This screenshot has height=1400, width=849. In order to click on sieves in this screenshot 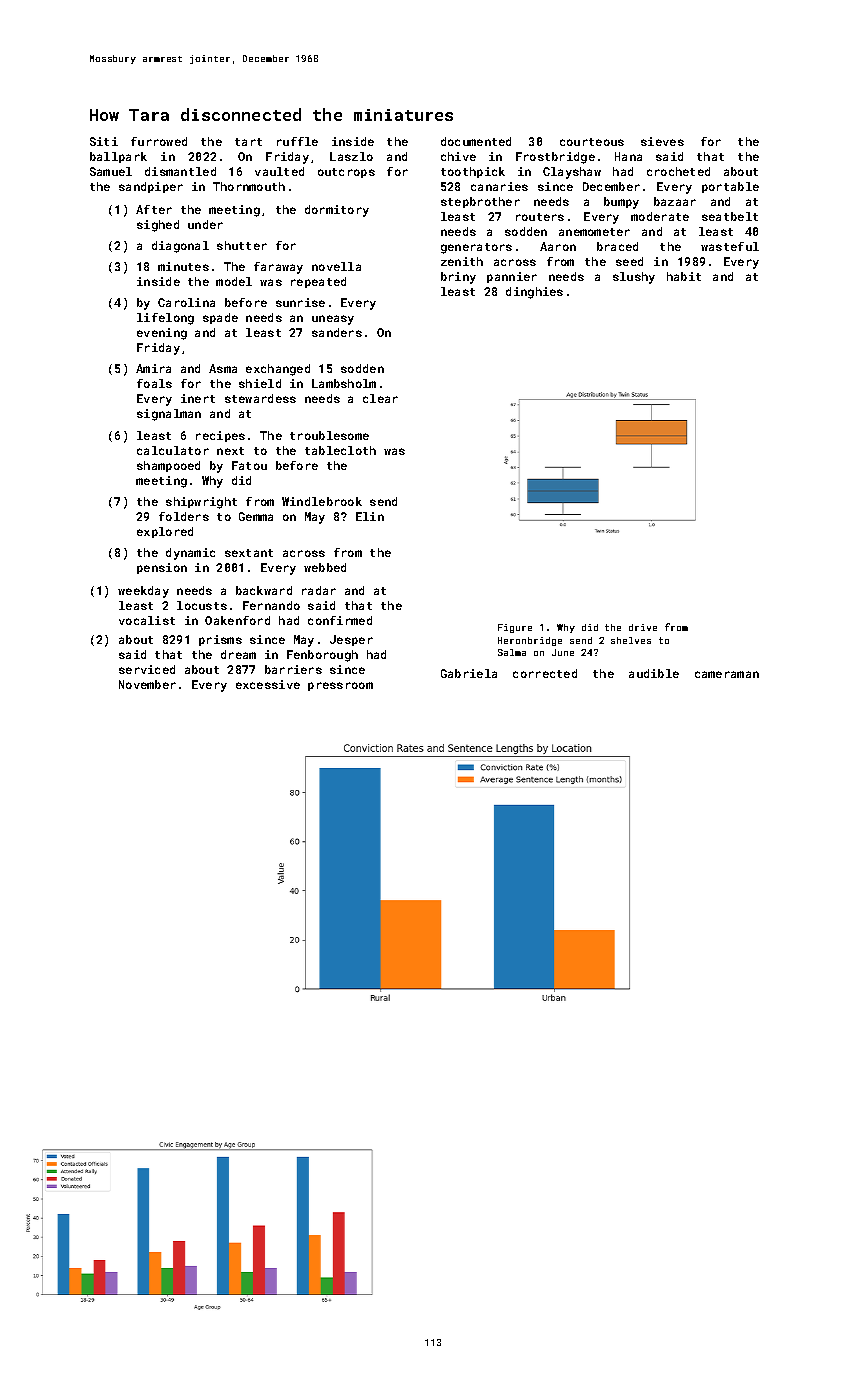, I will do `click(662, 141)`.
